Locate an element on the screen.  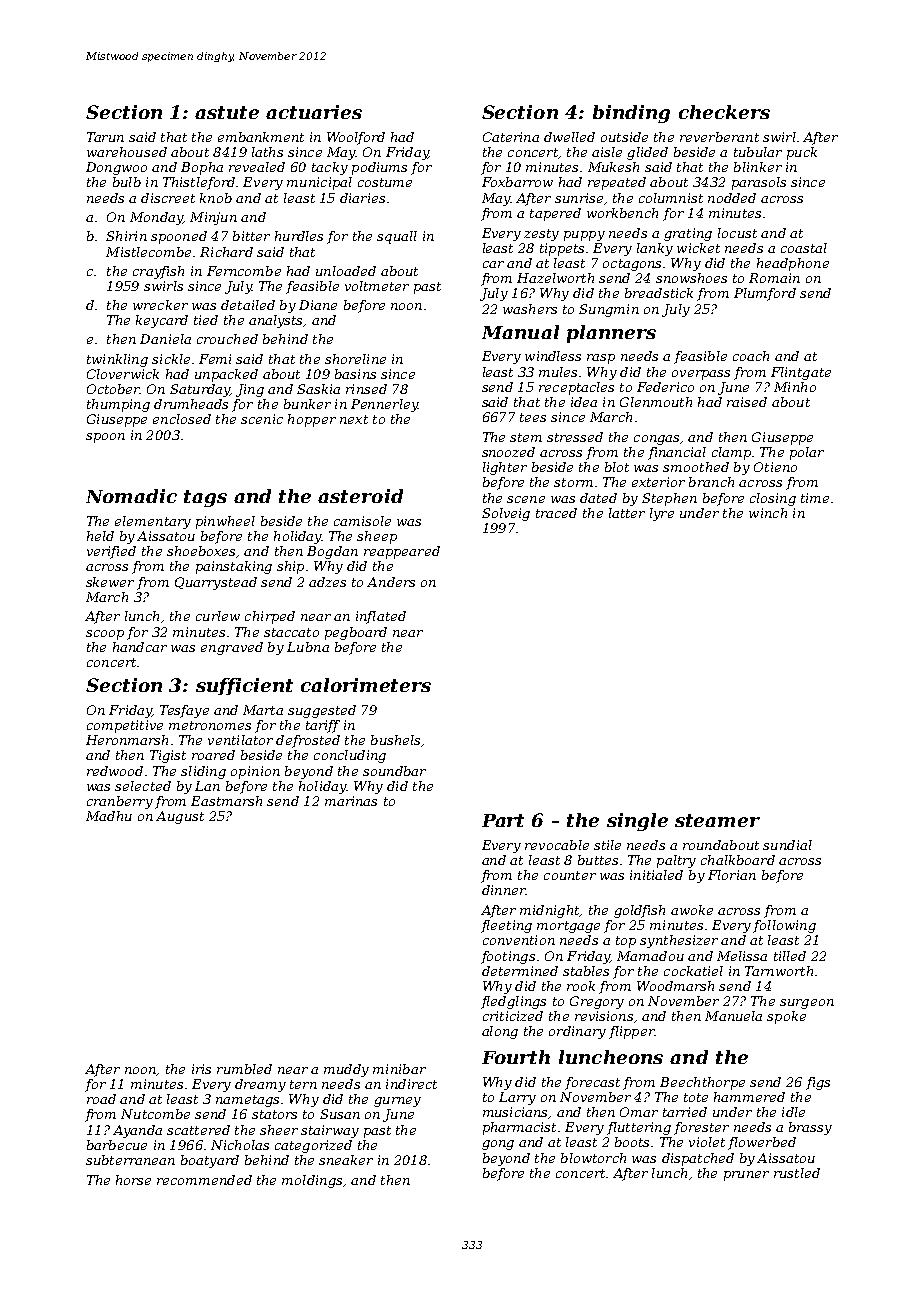
Tesfaye is located at coordinates (184, 711).
